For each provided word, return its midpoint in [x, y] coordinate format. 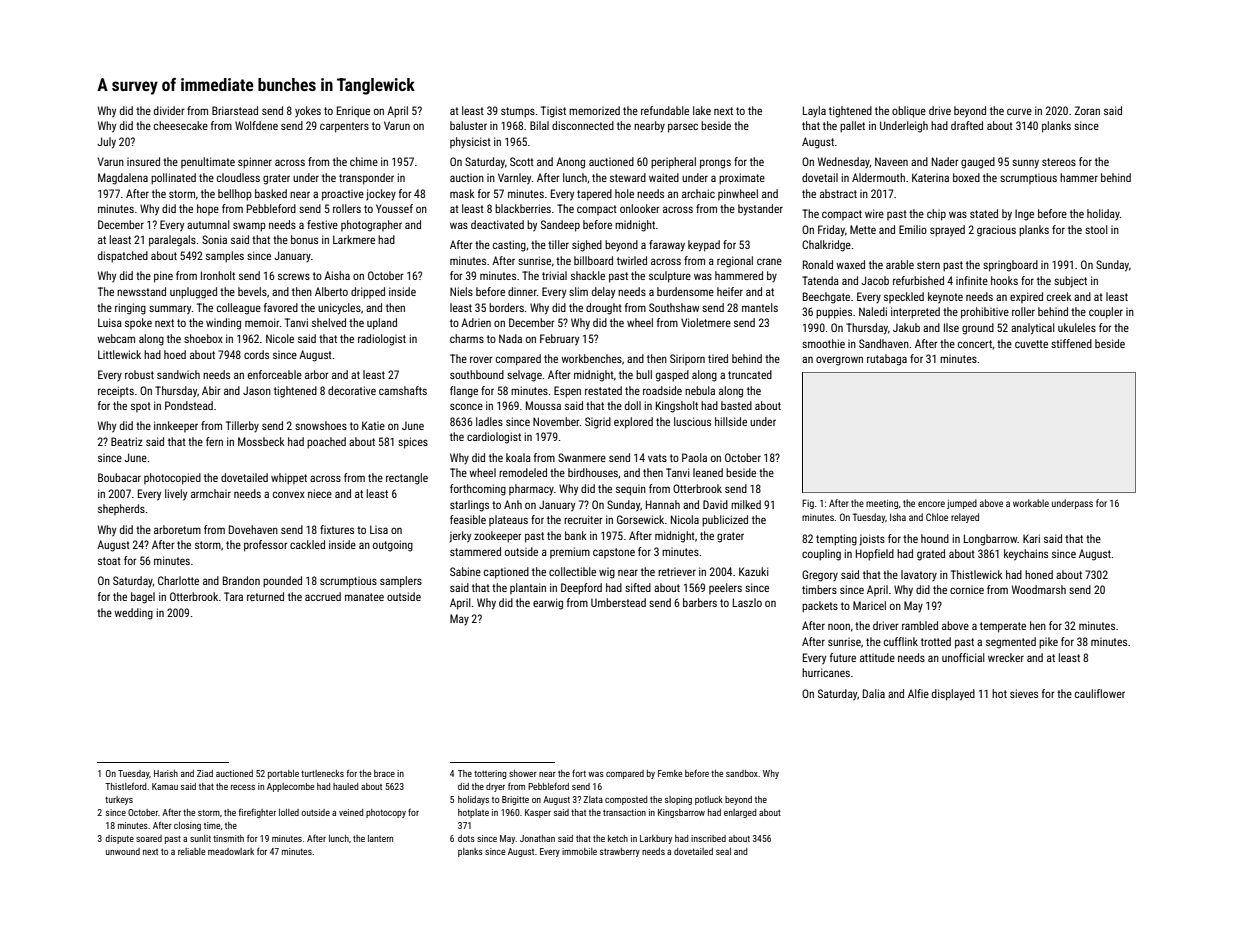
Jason [257, 390]
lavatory [919, 575]
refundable [665, 110]
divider [169, 110]
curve [1019, 111]
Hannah [663, 504]
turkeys [119, 800]
